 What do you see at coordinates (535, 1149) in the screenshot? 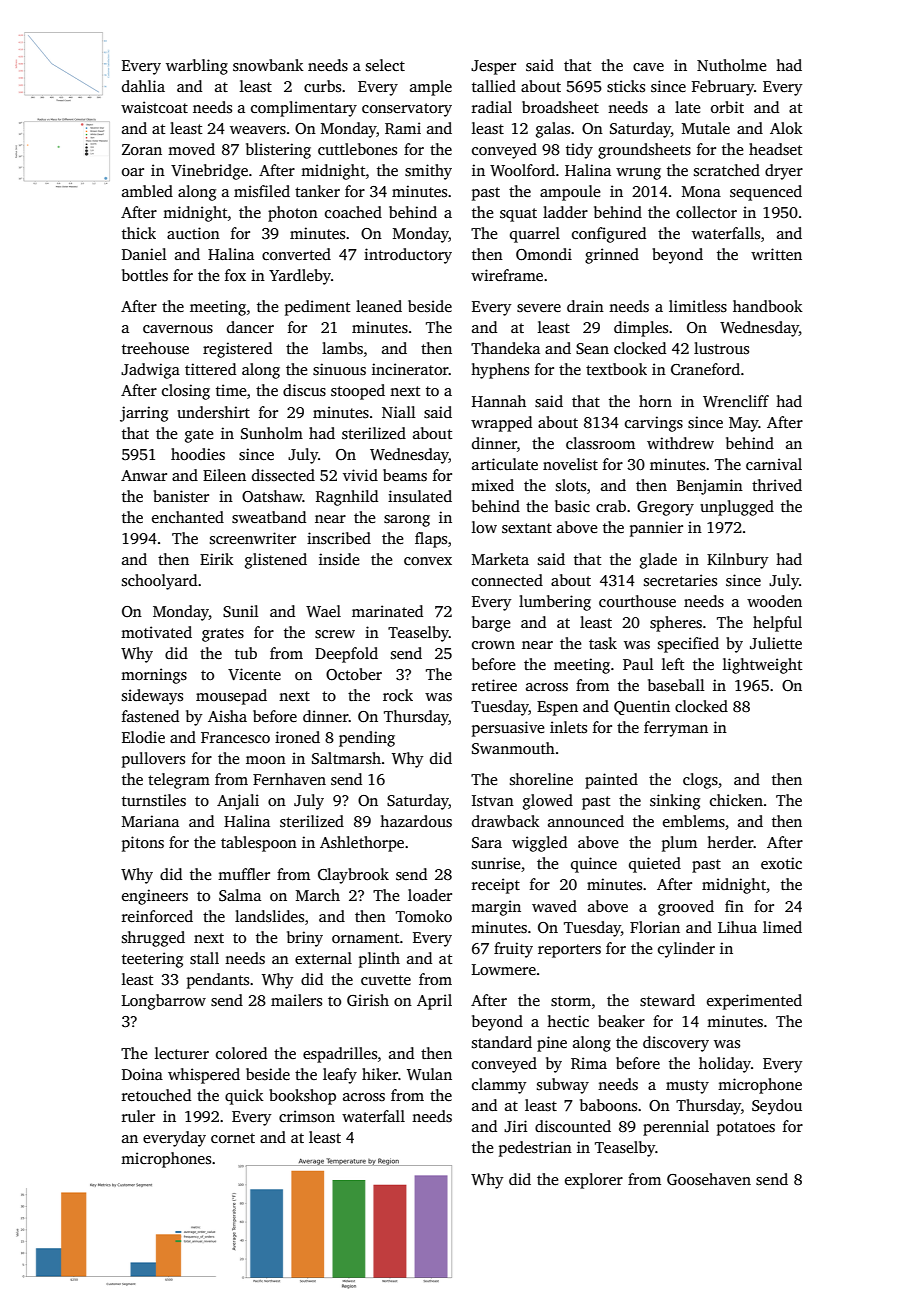
I see `pedestrian` at bounding box center [535, 1149].
